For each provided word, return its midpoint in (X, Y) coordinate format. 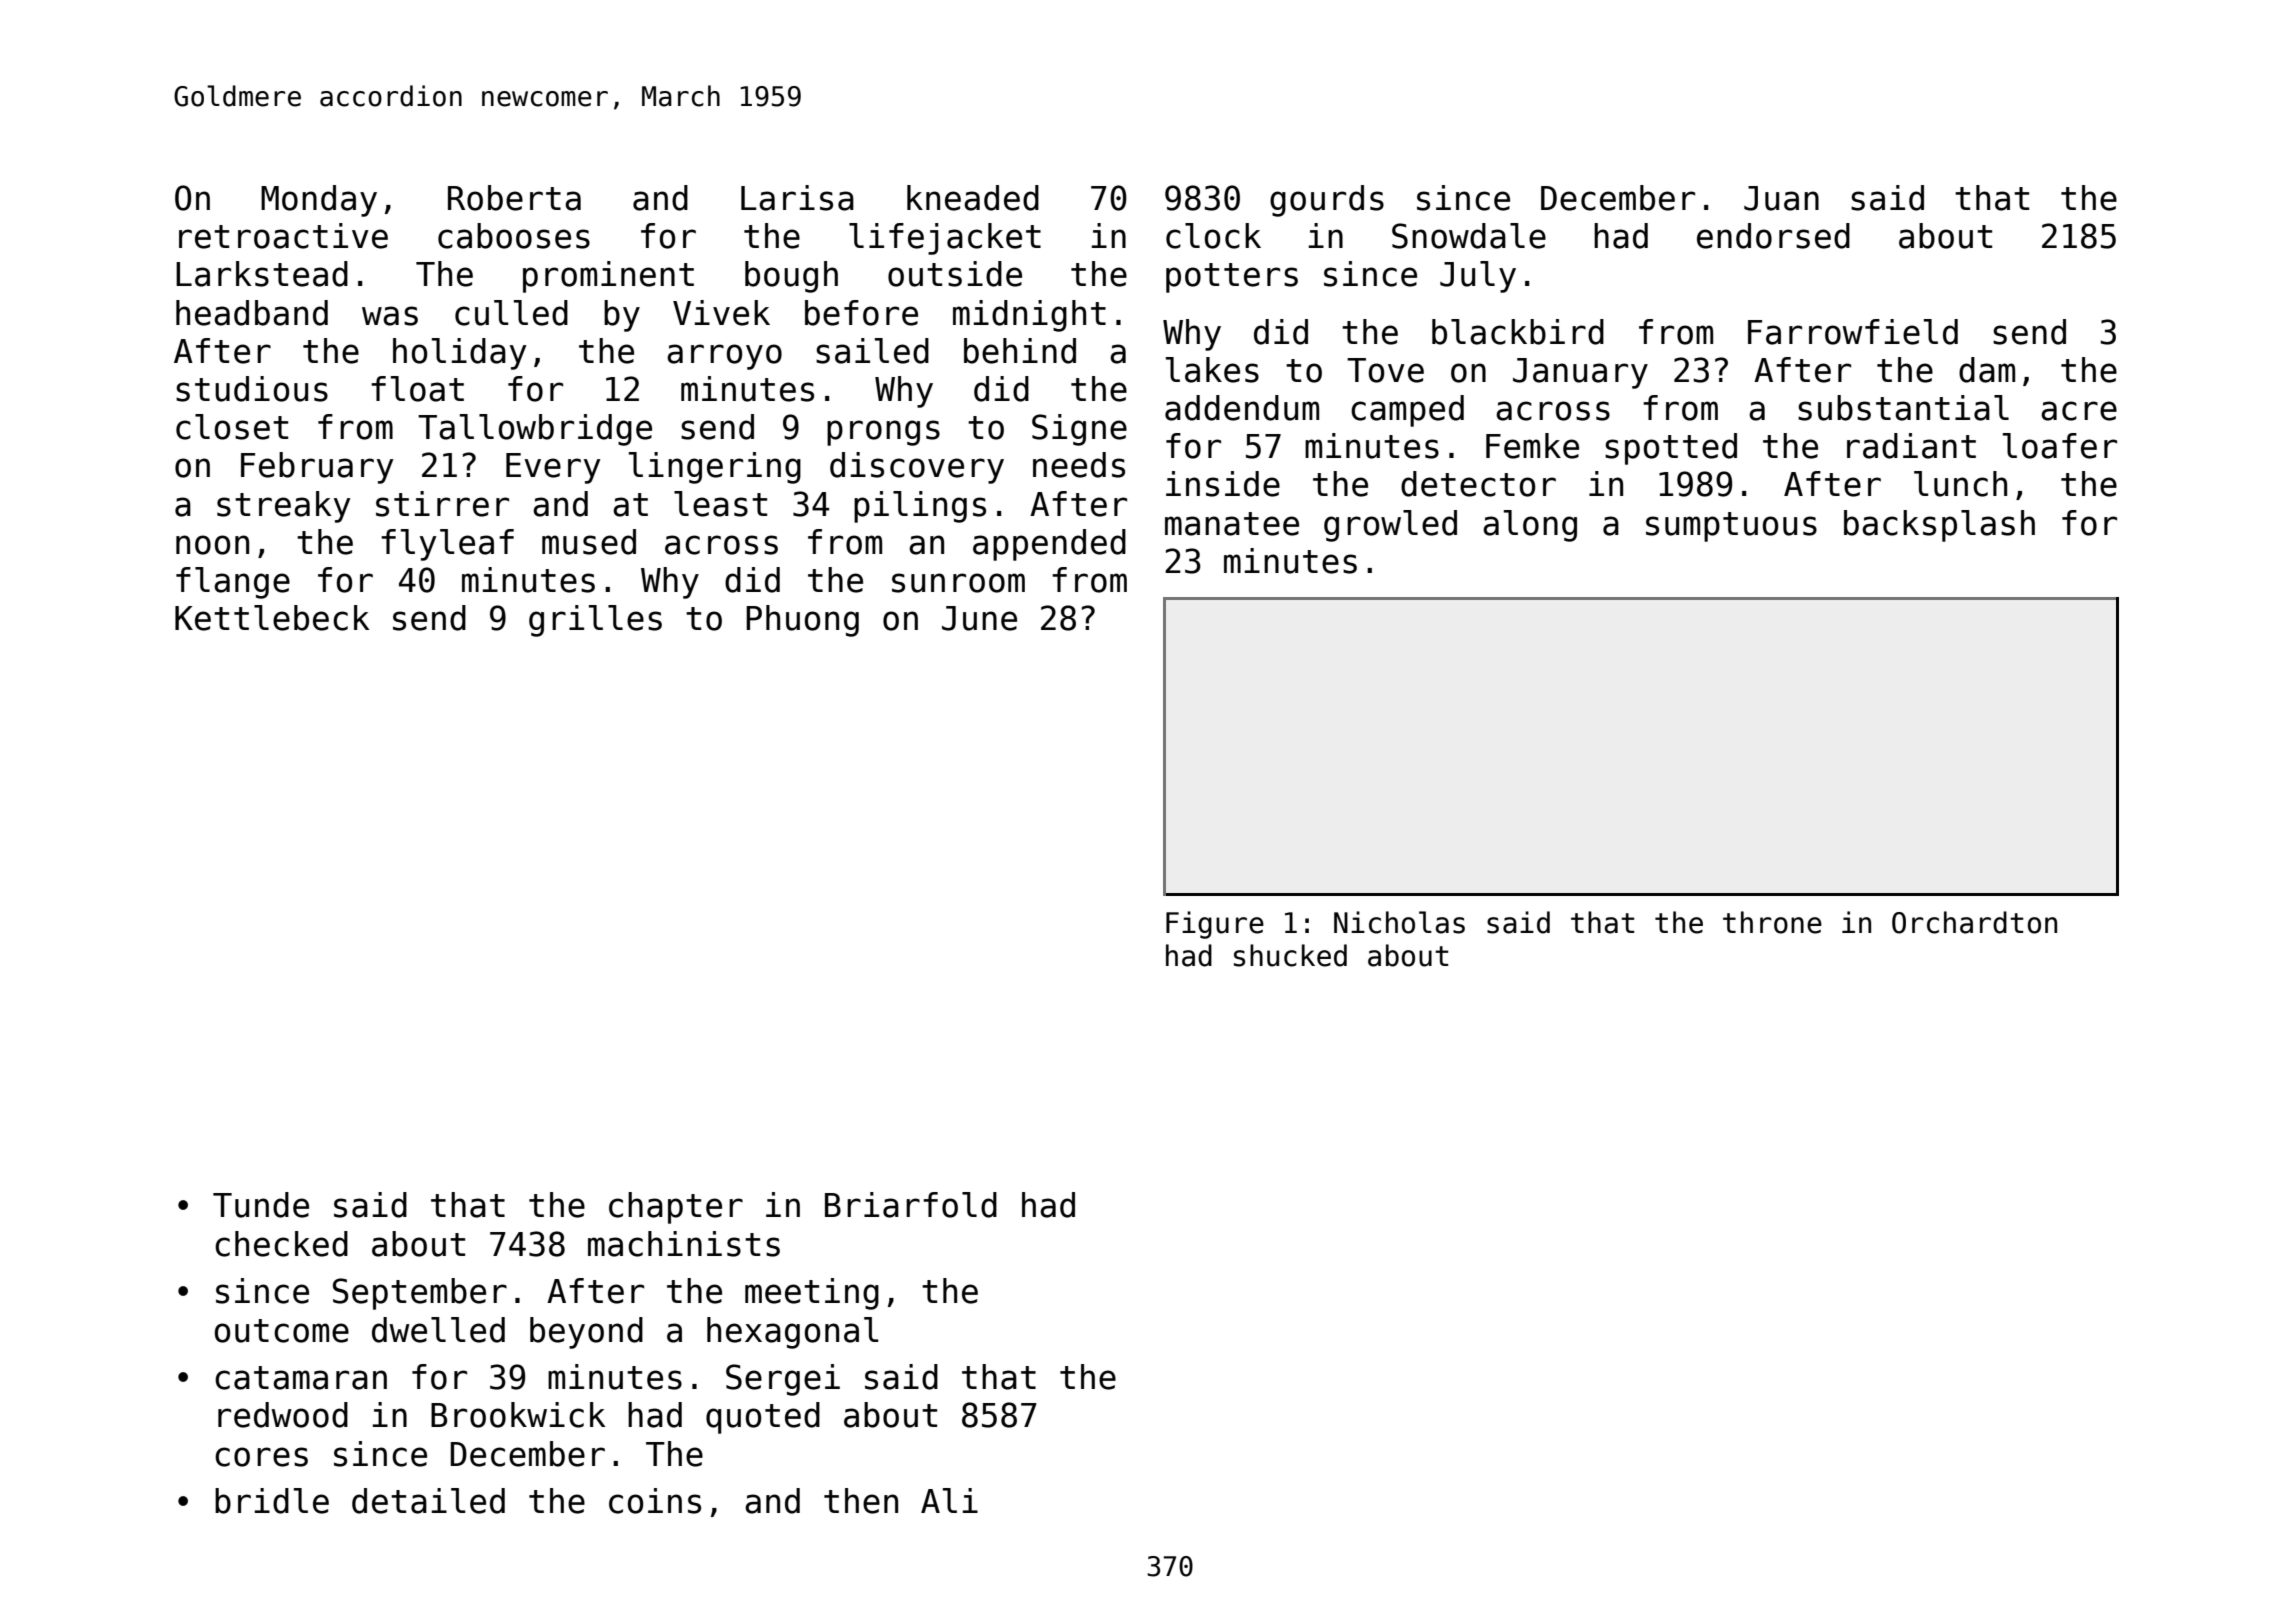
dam (1987, 370)
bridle (272, 1501)
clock (1213, 236)
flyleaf (447, 545)
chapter (676, 1208)
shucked (1290, 955)
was (390, 316)
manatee (1232, 524)
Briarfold (911, 1205)
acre (2079, 411)
